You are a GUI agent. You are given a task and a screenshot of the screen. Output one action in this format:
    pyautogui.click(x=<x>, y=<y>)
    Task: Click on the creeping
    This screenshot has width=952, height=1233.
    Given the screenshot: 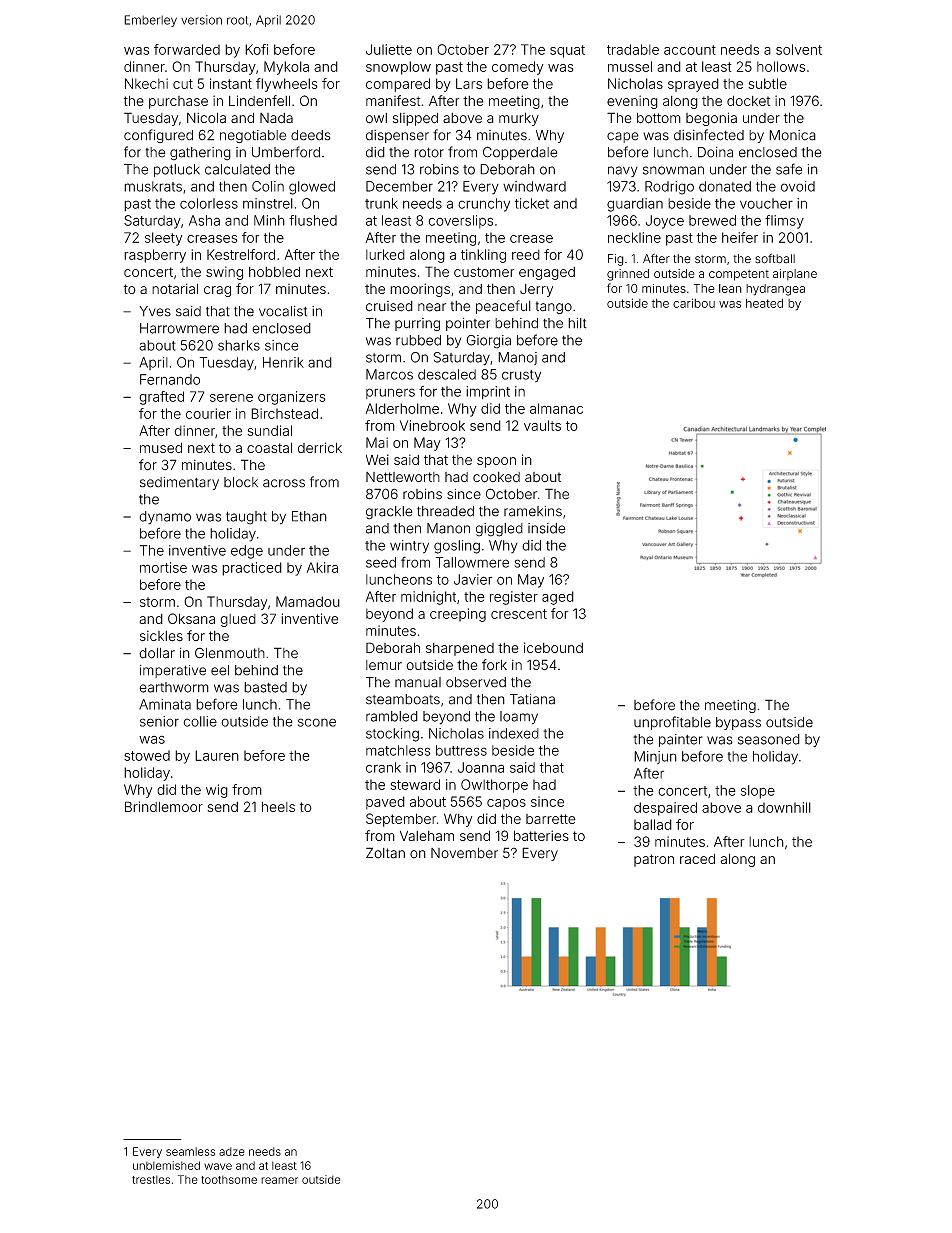 What is the action you would take?
    pyautogui.click(x=458, y=615)
